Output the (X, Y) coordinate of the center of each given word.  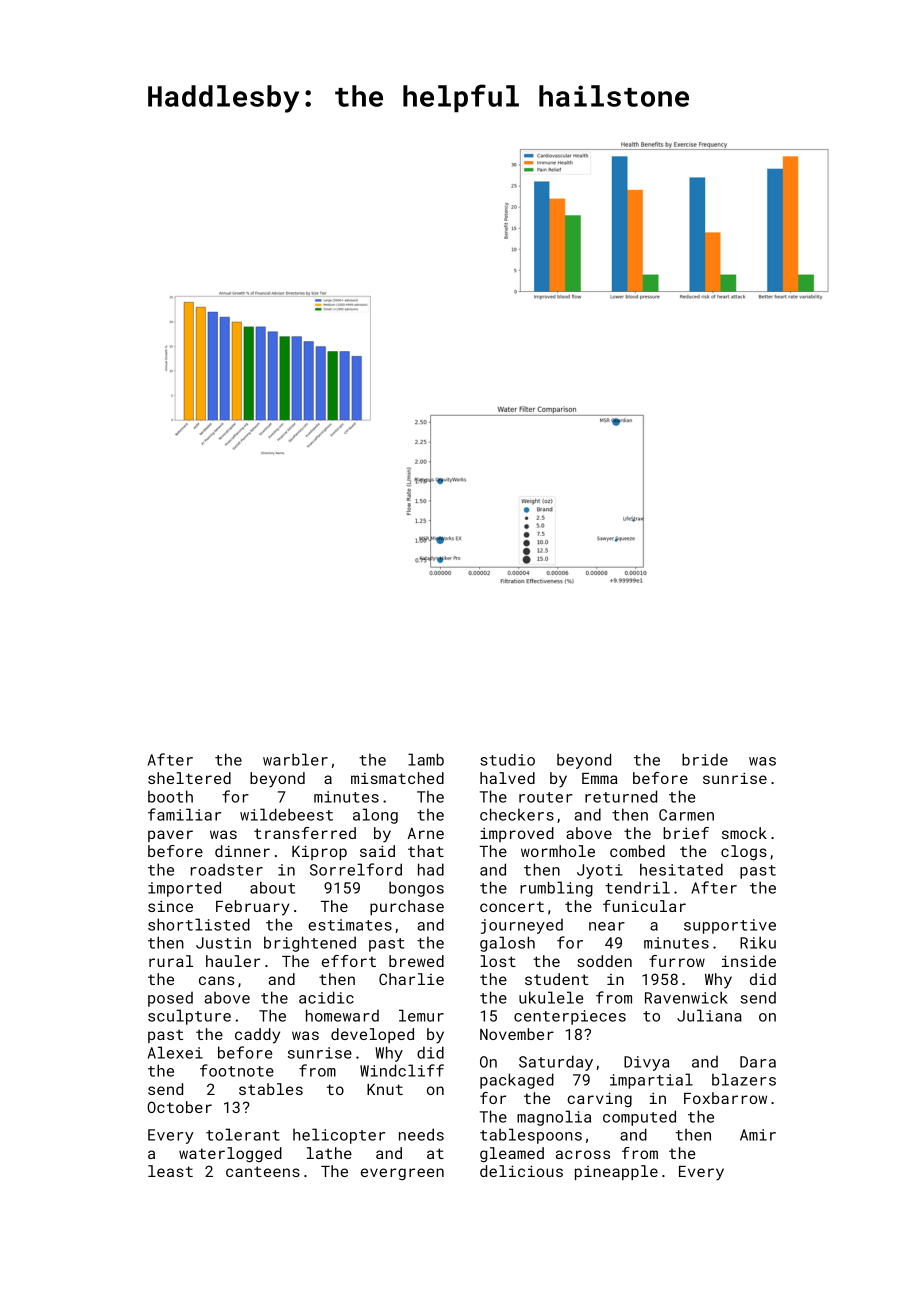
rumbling (556, 889)
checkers (517, 814)
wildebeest (286, 814)
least (170, 1171)
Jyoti (600, 871)
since (170, 906)
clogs (744, 853)
